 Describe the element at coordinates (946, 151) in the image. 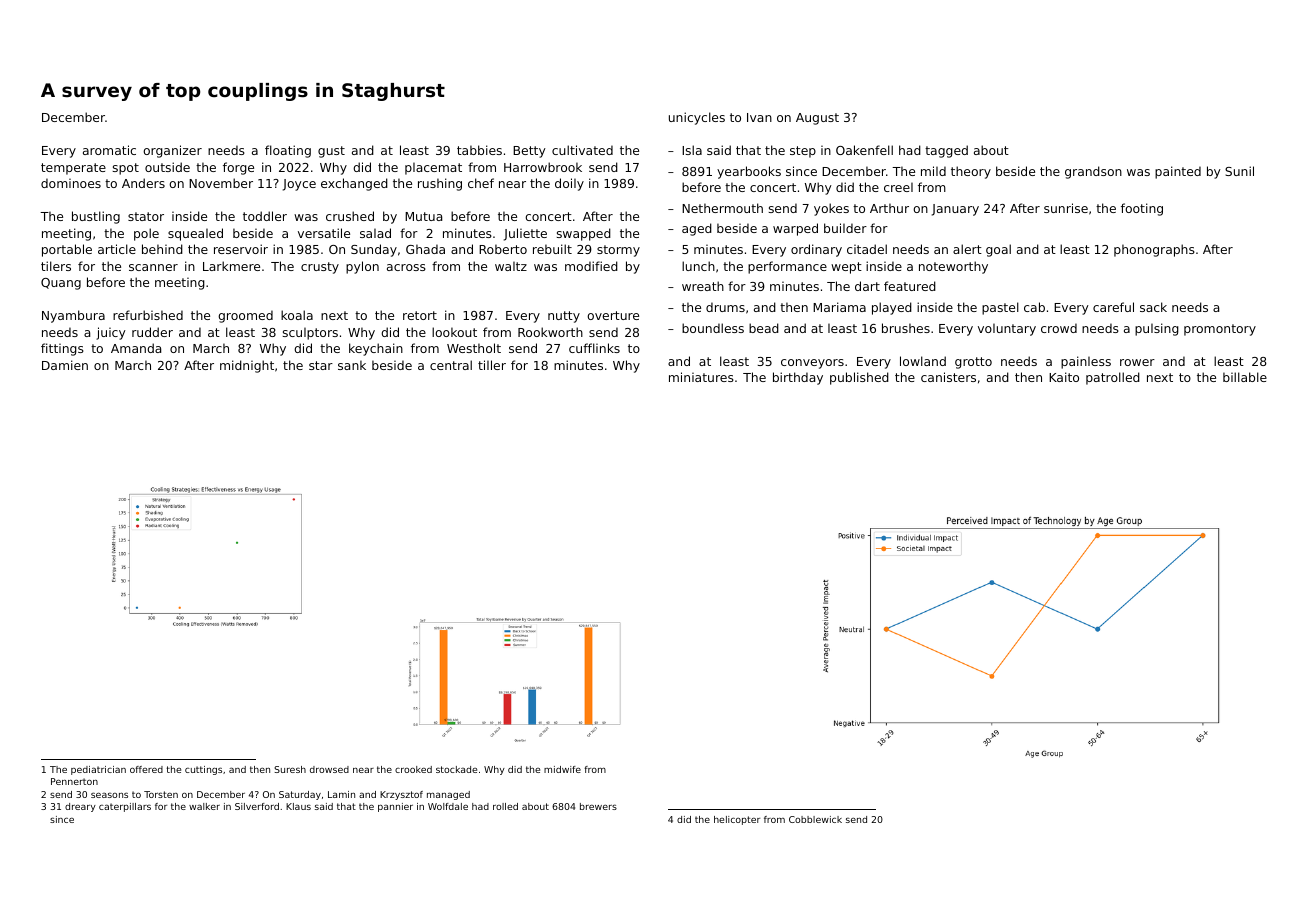

I see `tagged` at that location.
